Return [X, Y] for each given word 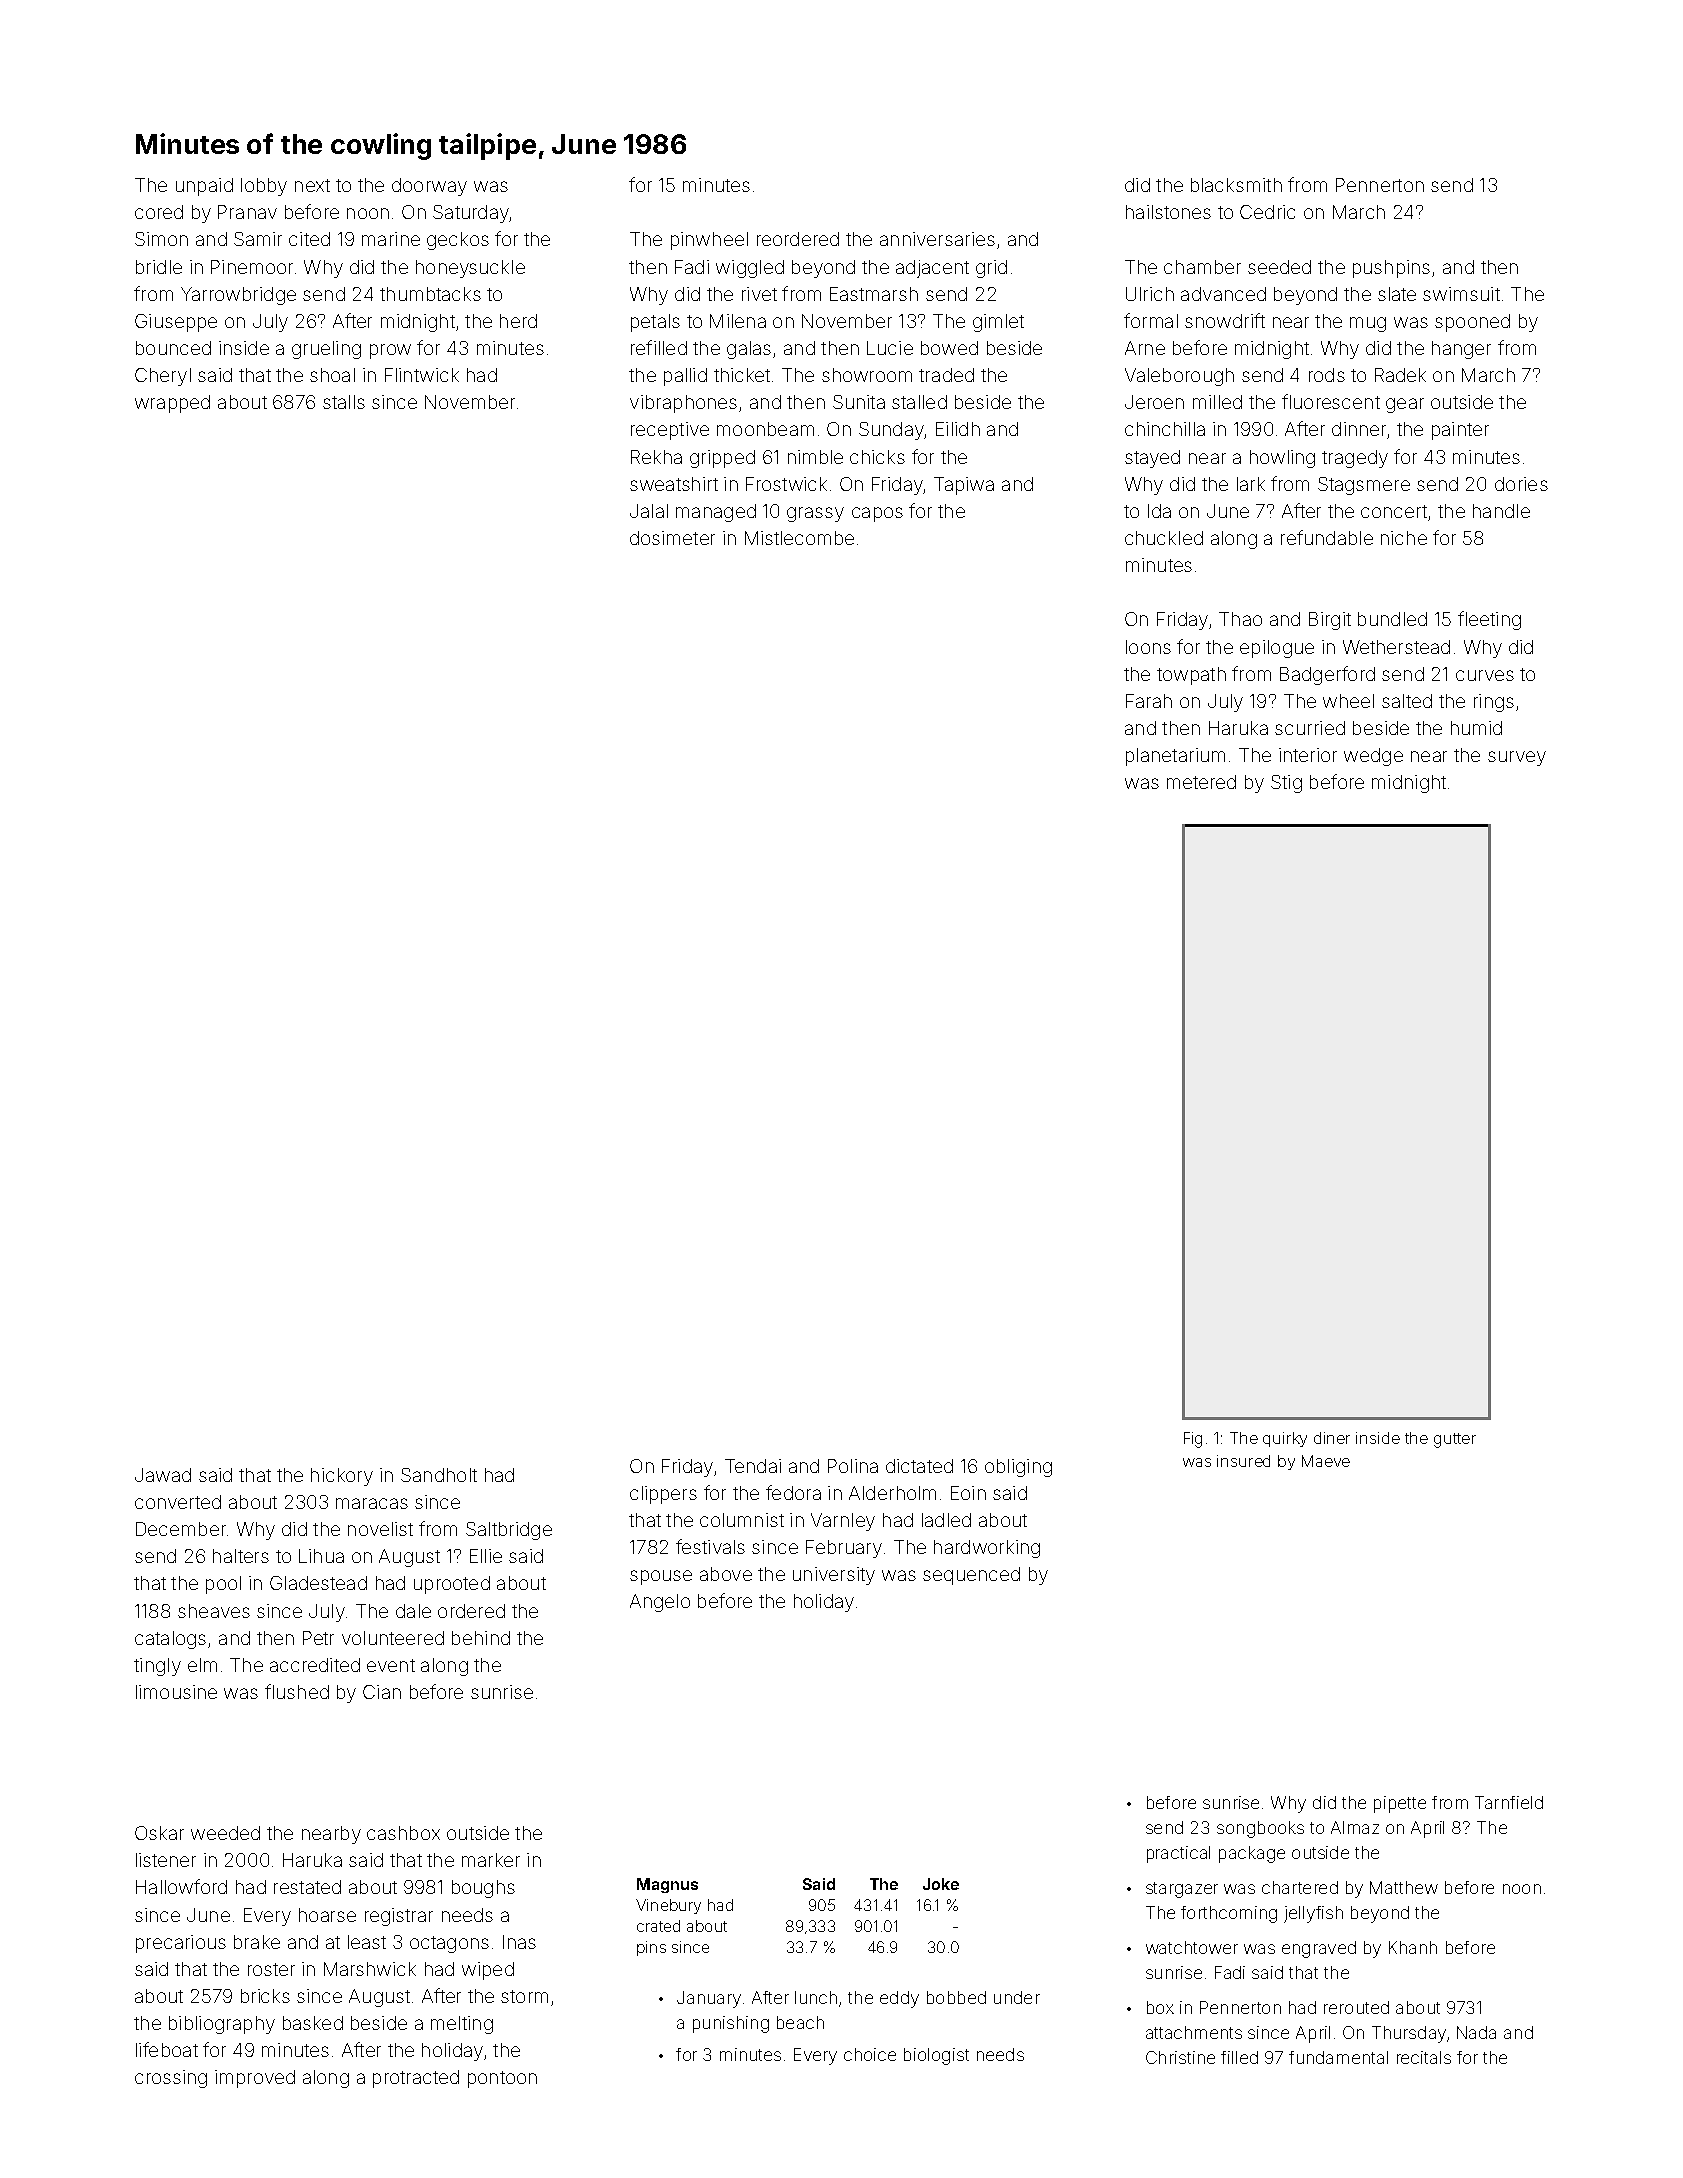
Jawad [163, 1475]
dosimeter [672, 538]
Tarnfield [1509, 1802]
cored [159, 212]
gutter [1455, 1440]
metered [1201, 782]
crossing [171, 2079]
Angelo [660, 1603]
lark [1251, 484]
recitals [1424, 2057]
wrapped [172, 404]
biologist [936, 2056]
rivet [759, 294]
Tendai [753, 1466]
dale [413, 1611]
